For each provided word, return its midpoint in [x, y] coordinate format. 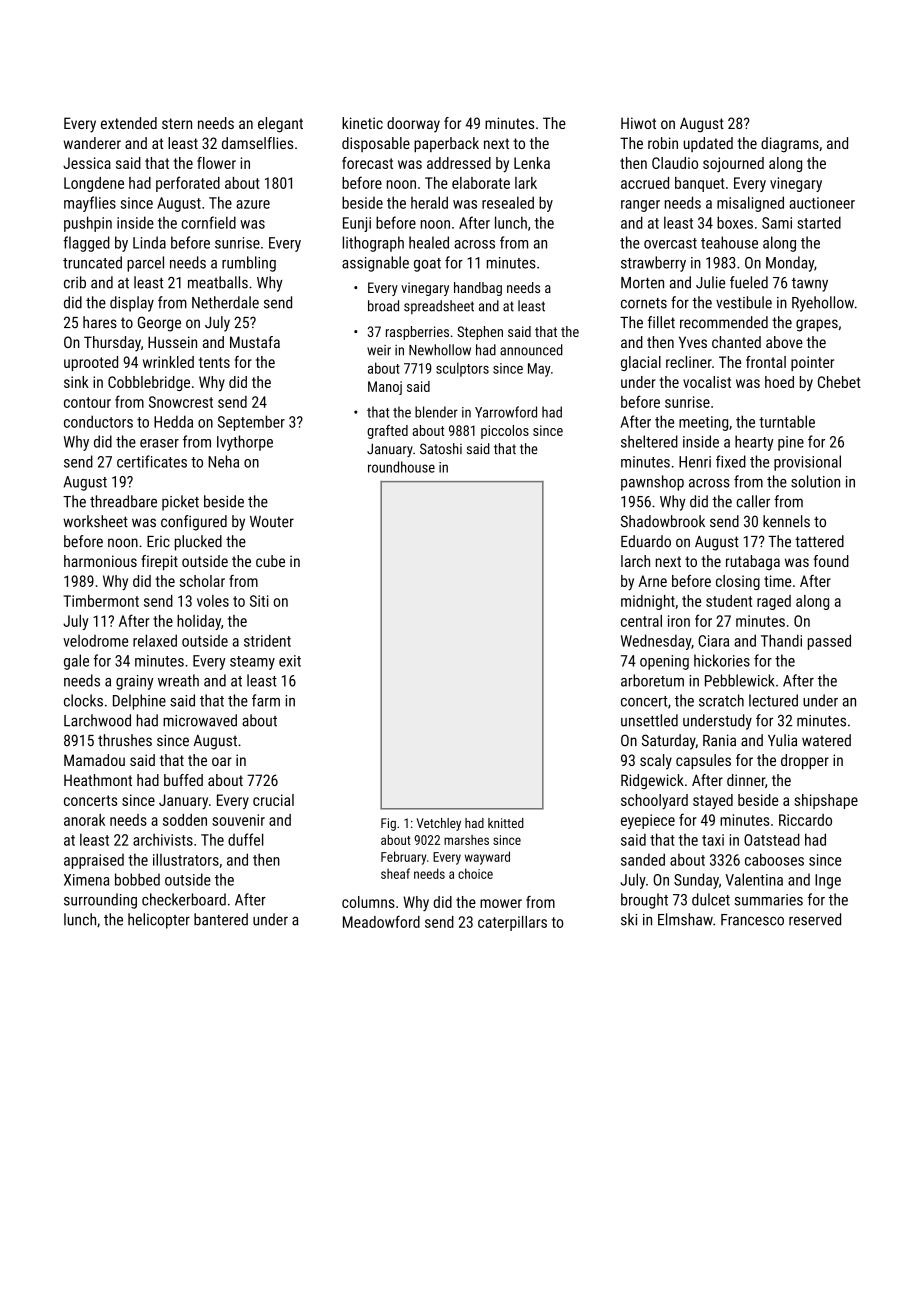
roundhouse [401, 467]
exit [290, 661]
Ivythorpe [245, 443]
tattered [819, 541]
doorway [413, 125]
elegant [280, 125]
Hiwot [638, 123]
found [831, 561]
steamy [252, 663]
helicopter [159, 921]
